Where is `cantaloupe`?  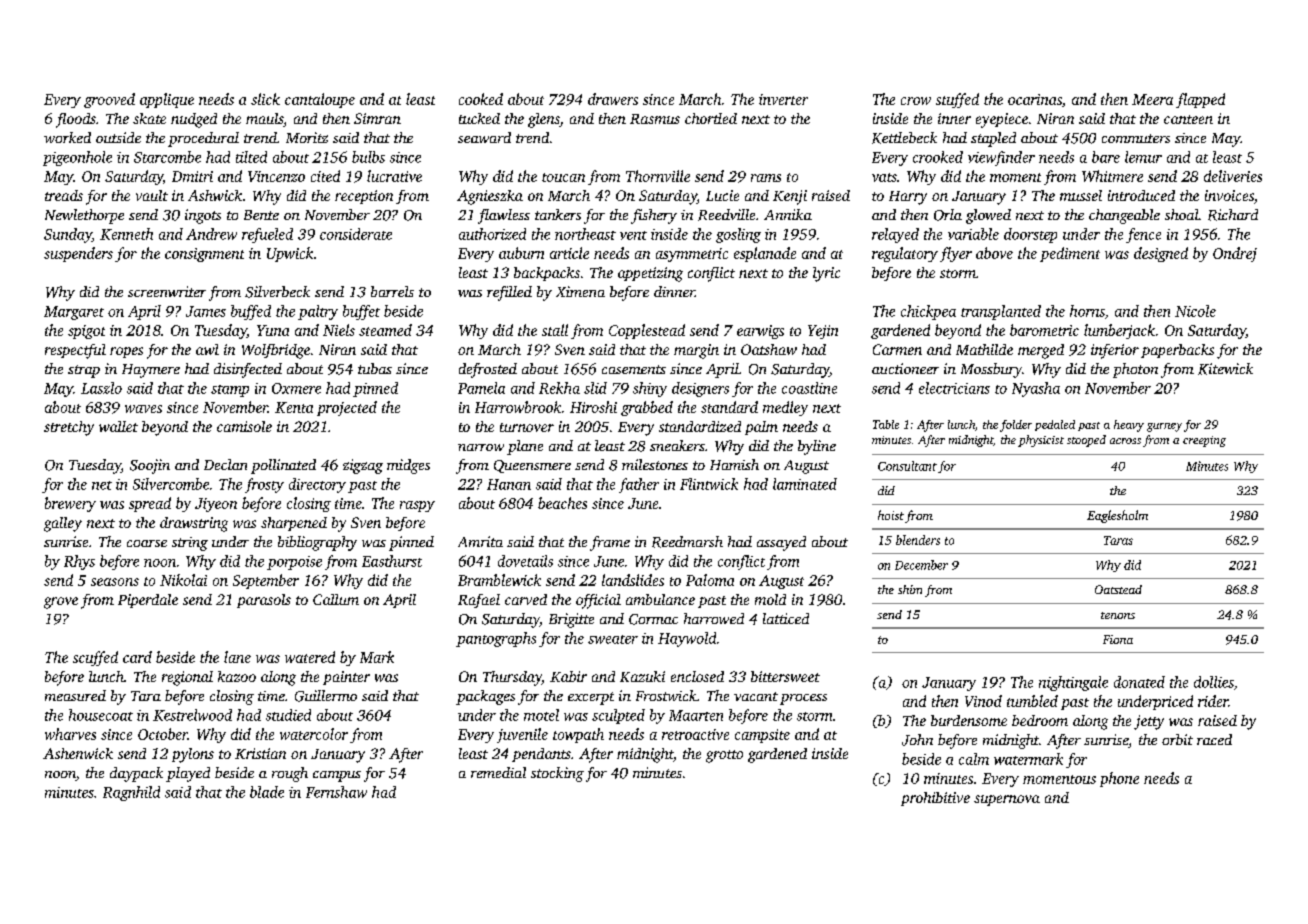
cantaloupe is located at coordinates (320, 100).
